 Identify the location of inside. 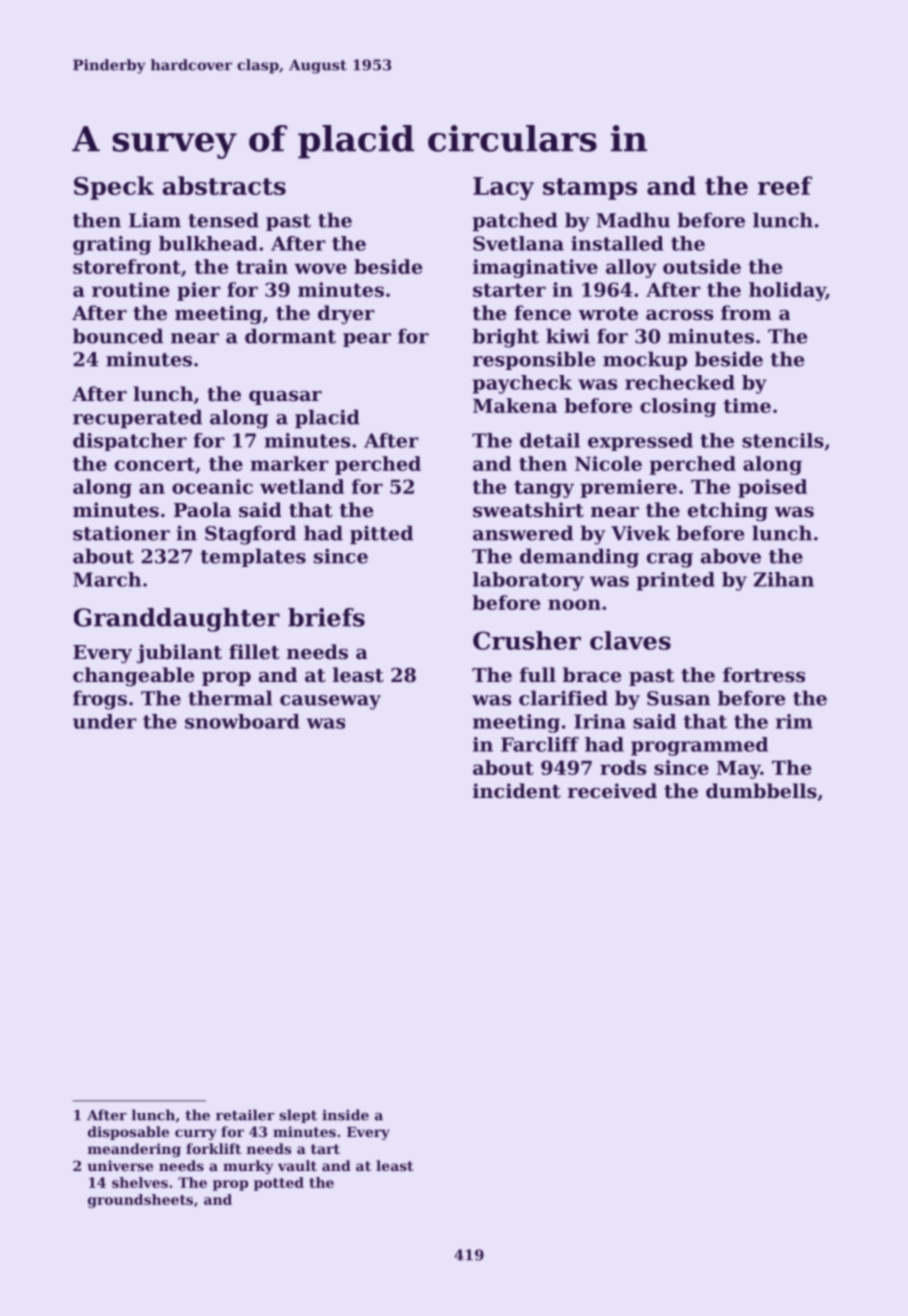
(345, 1115).
